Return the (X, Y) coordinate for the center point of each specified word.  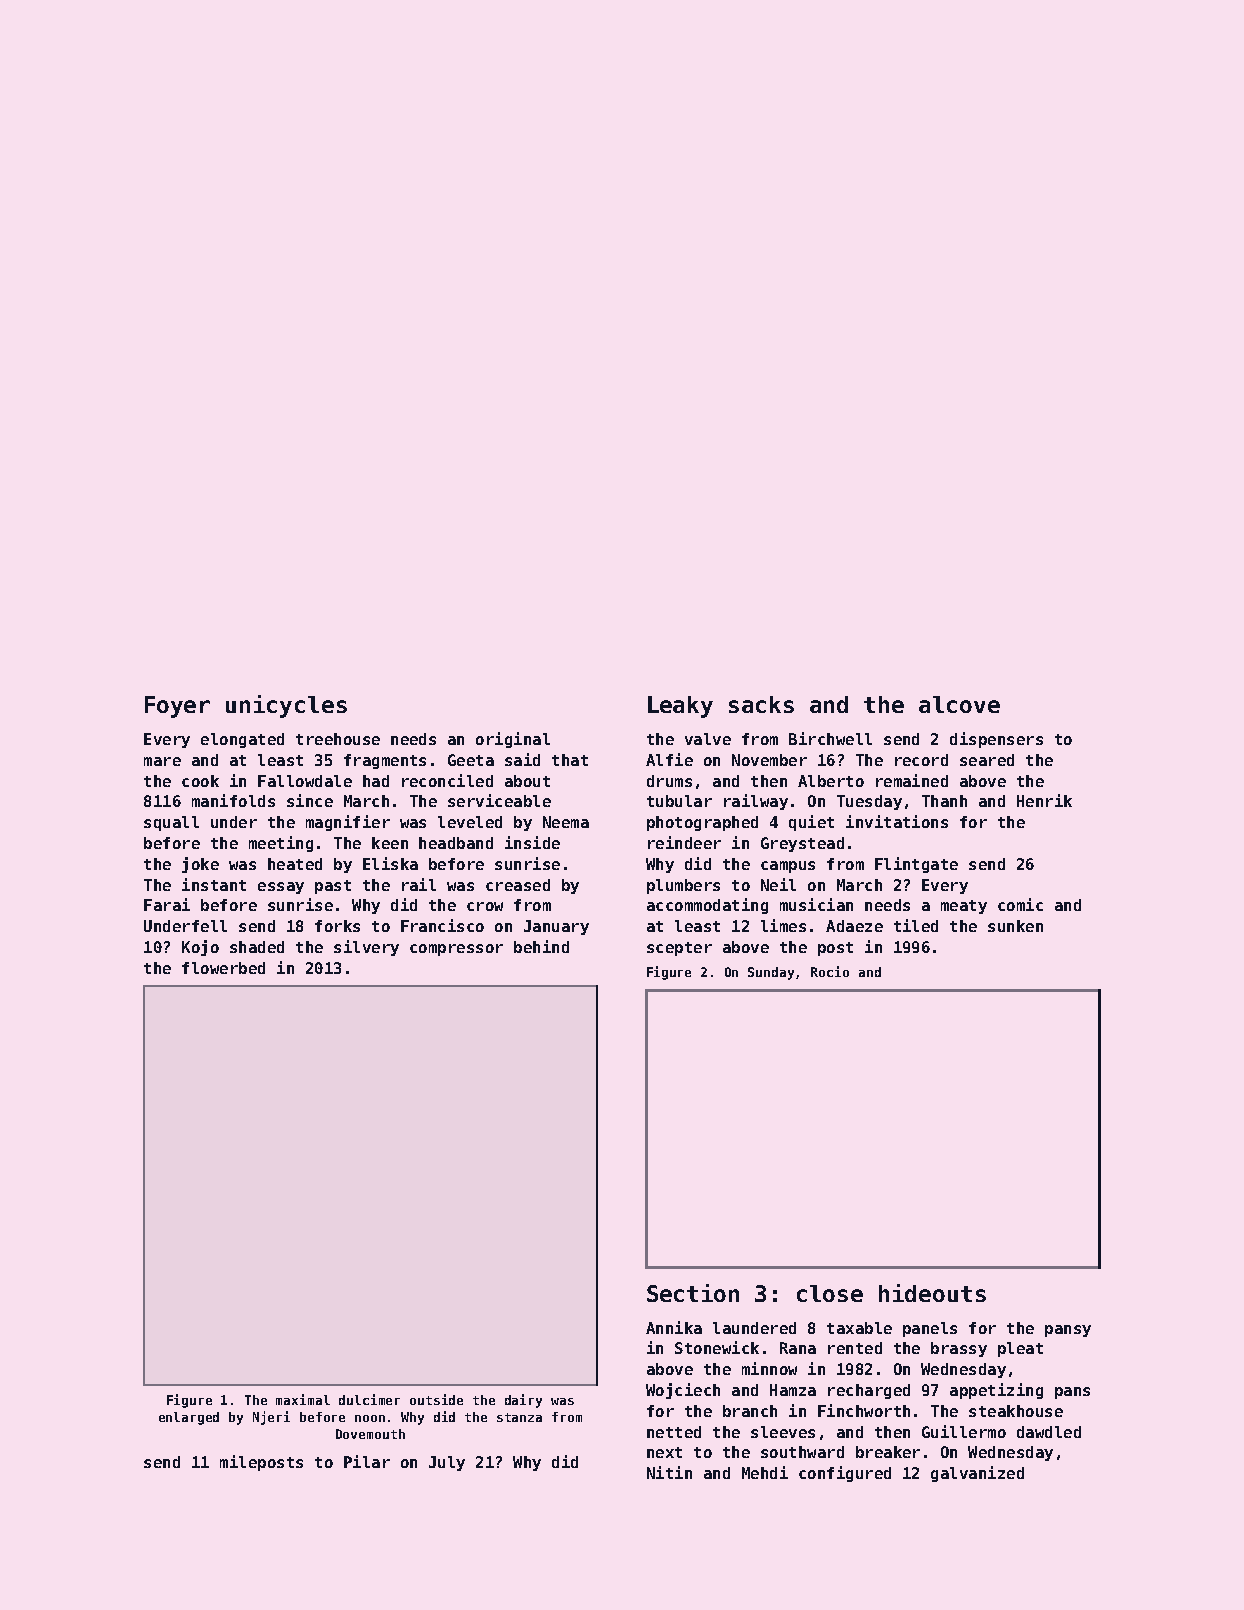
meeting (281, 844)
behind (541, 946)
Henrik (1044, 800)
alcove (959, 704)
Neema (566, 822)
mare (162, 761)
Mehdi (765, 1472)
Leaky (680, 707)
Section (693, 1293)
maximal (303, 1399)
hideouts (932, 1293)
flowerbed (223, 968)
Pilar (367, 1461)
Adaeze (854, 926)
